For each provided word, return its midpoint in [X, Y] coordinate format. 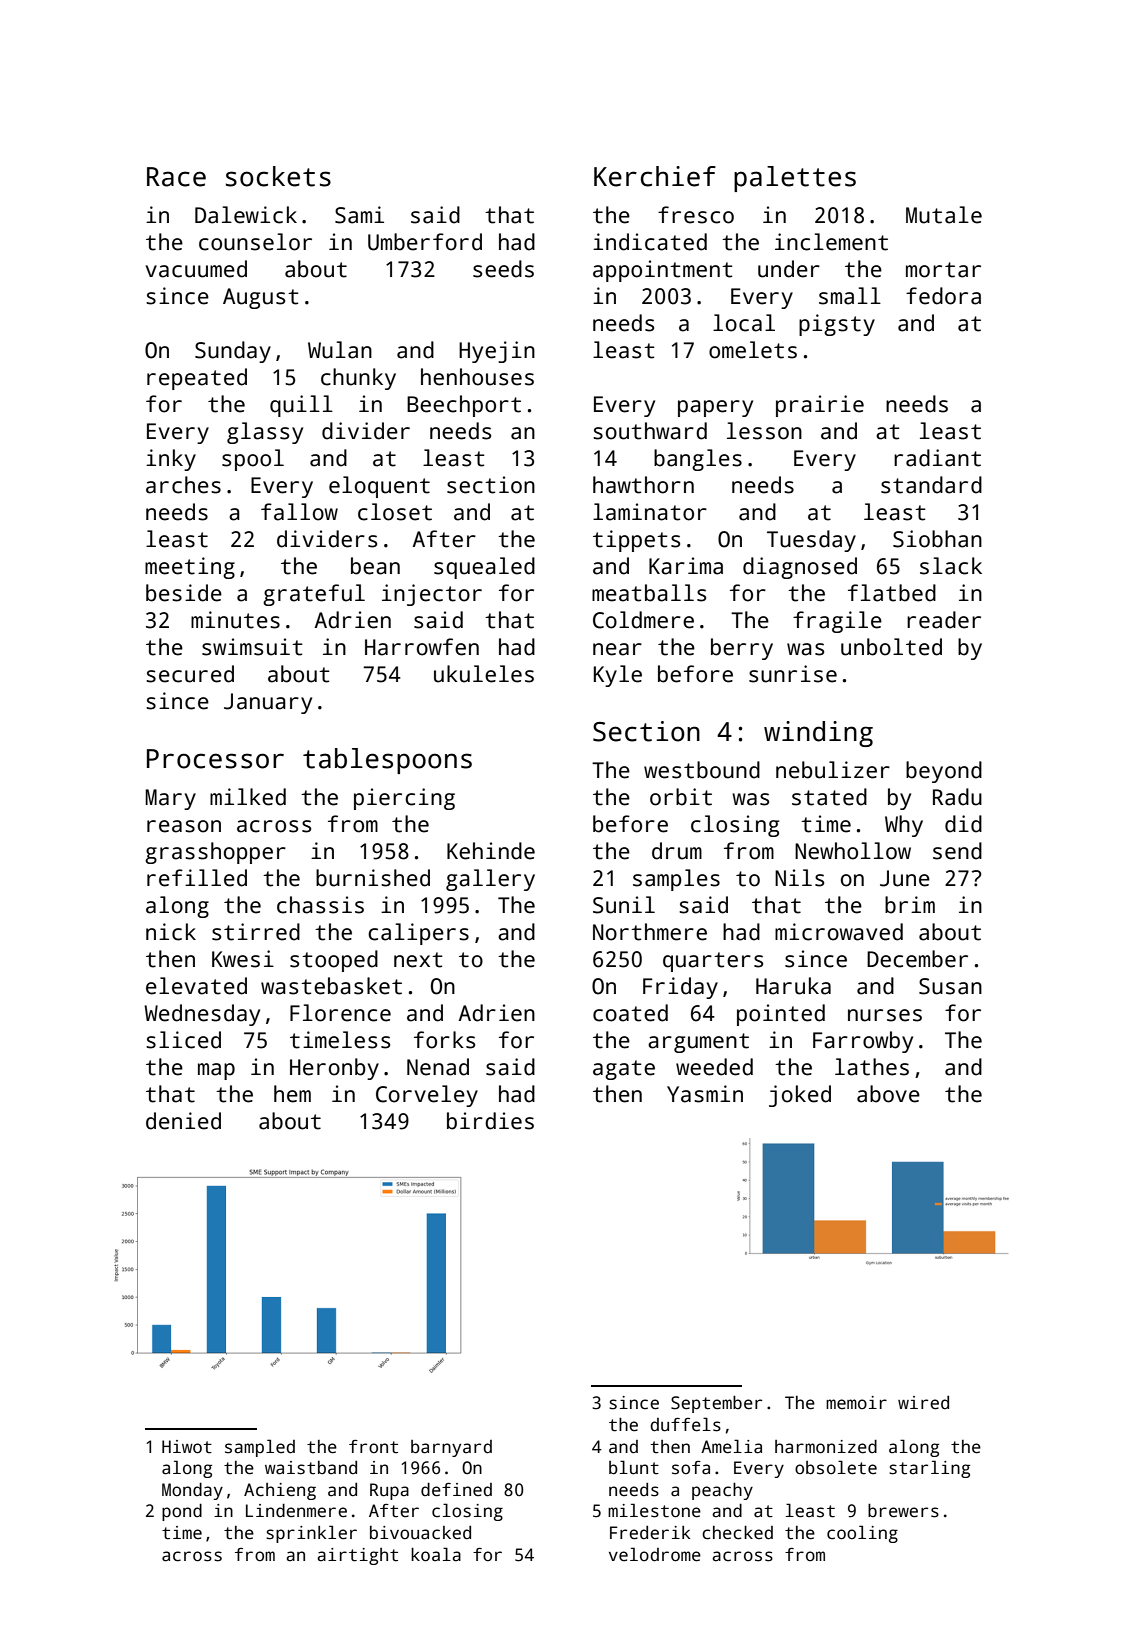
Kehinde [491, 851]
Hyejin [497, 352]
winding [818, 734]
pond [182, 1512]
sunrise [793, 674]
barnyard [451, 1448]
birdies [490, 1121]
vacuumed [196, 269]
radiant [937, 458]
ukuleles [484, 674]
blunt [634, 1467]
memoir [856, 1403]
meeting [190, 568]
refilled [197, 878]
